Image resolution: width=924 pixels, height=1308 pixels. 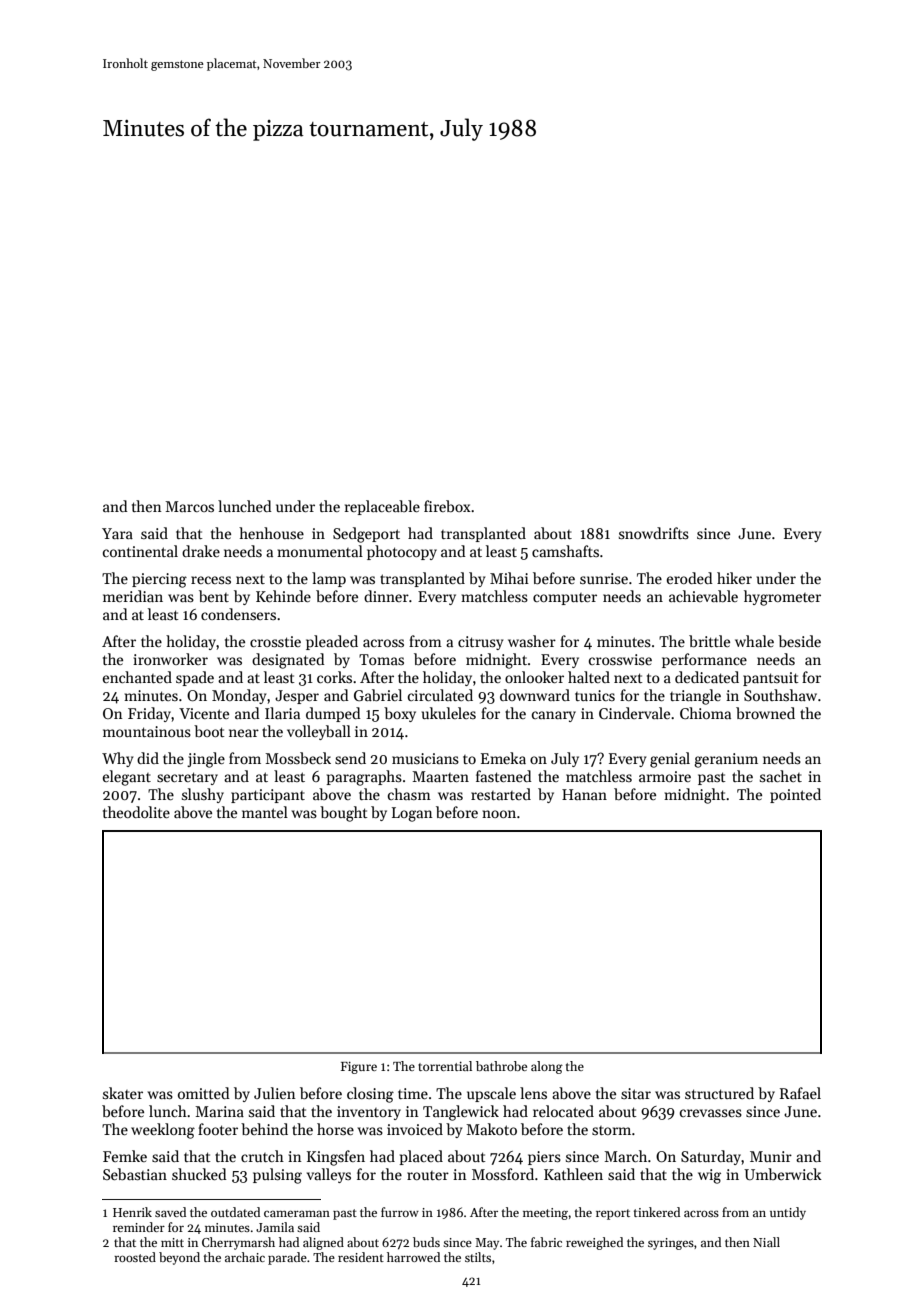 I want to click on Logan, so click(x=412, y=814).
